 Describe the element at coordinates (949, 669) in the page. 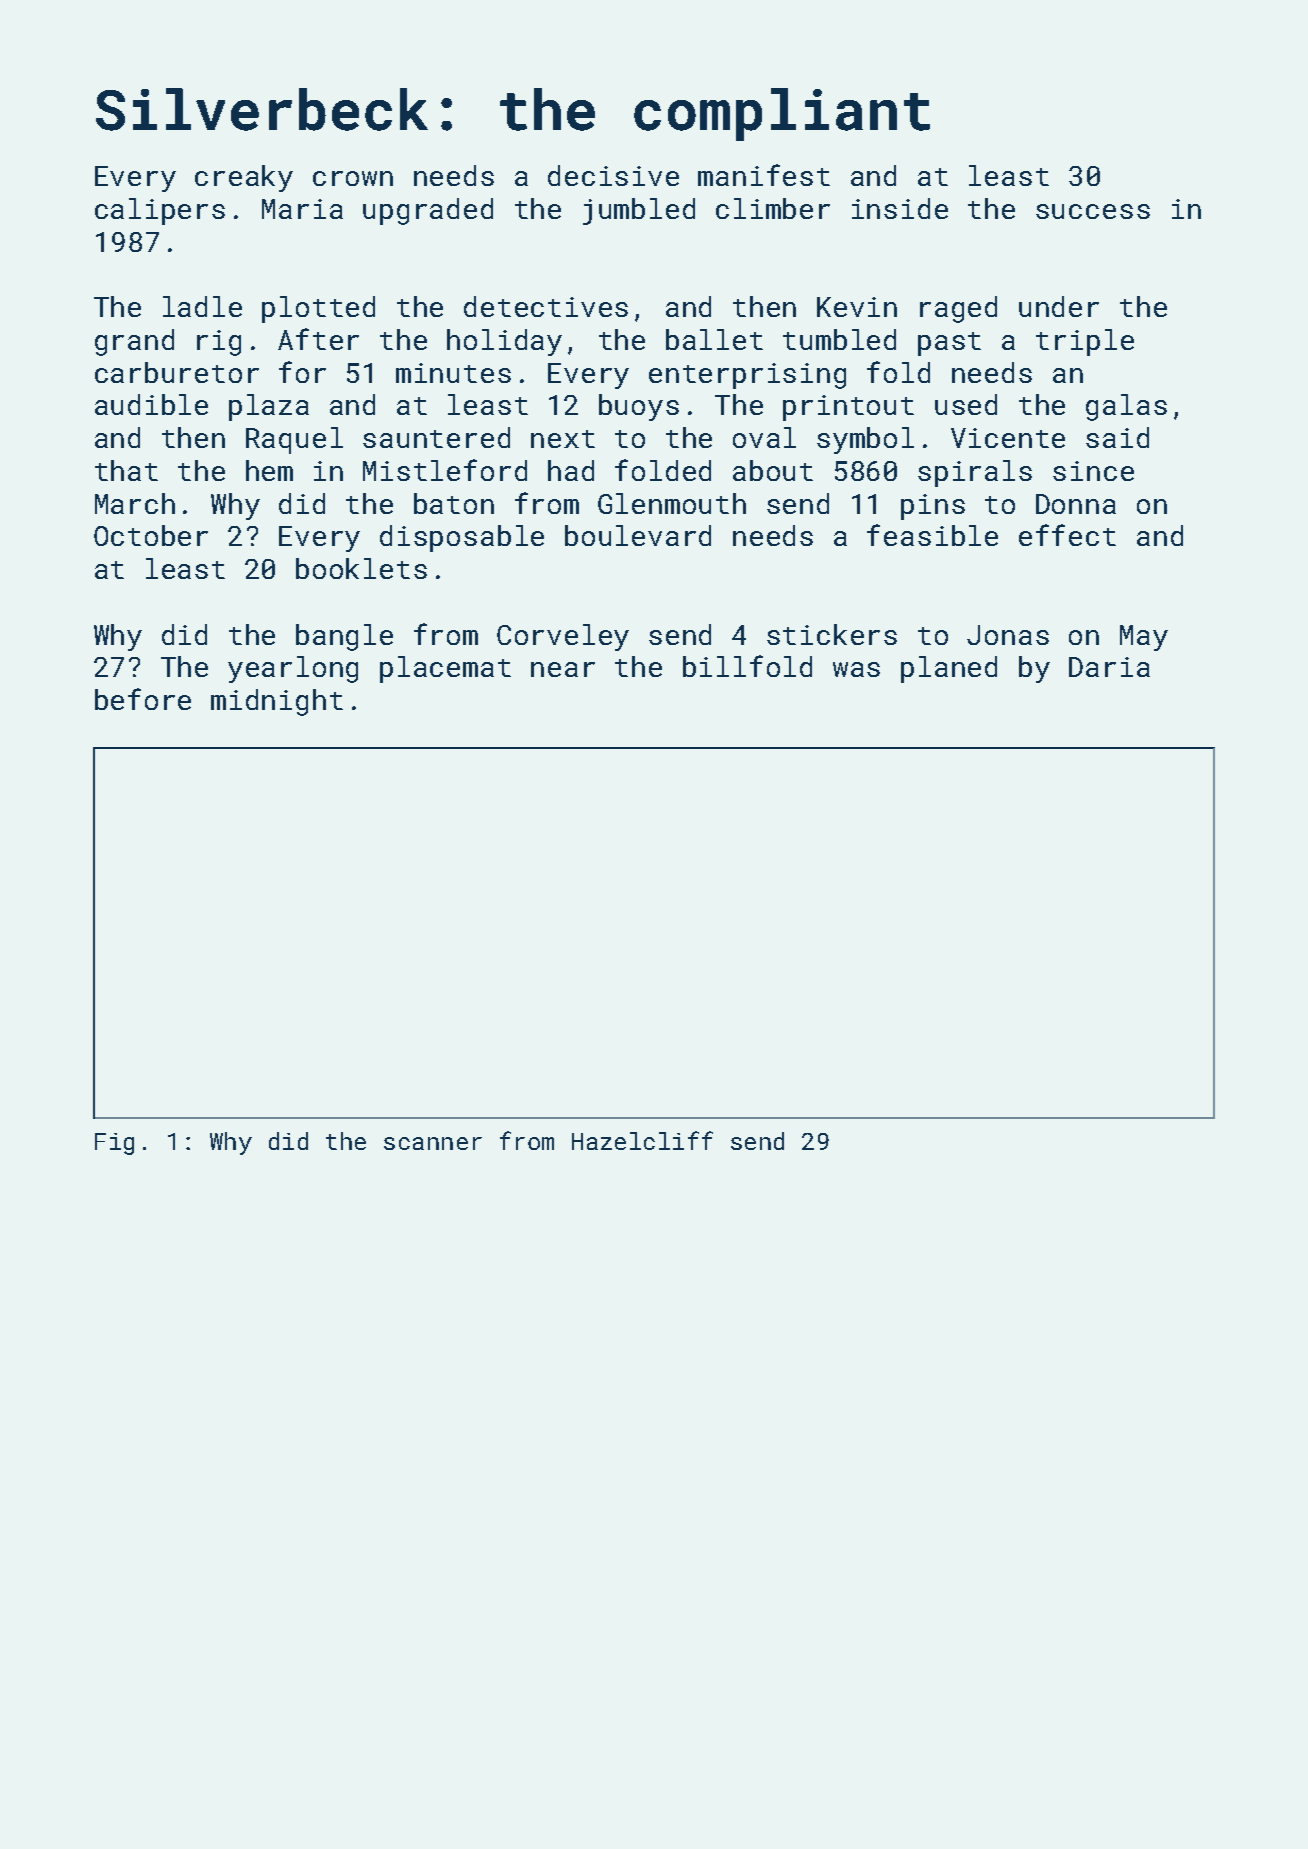

I see `planed` at that location.
